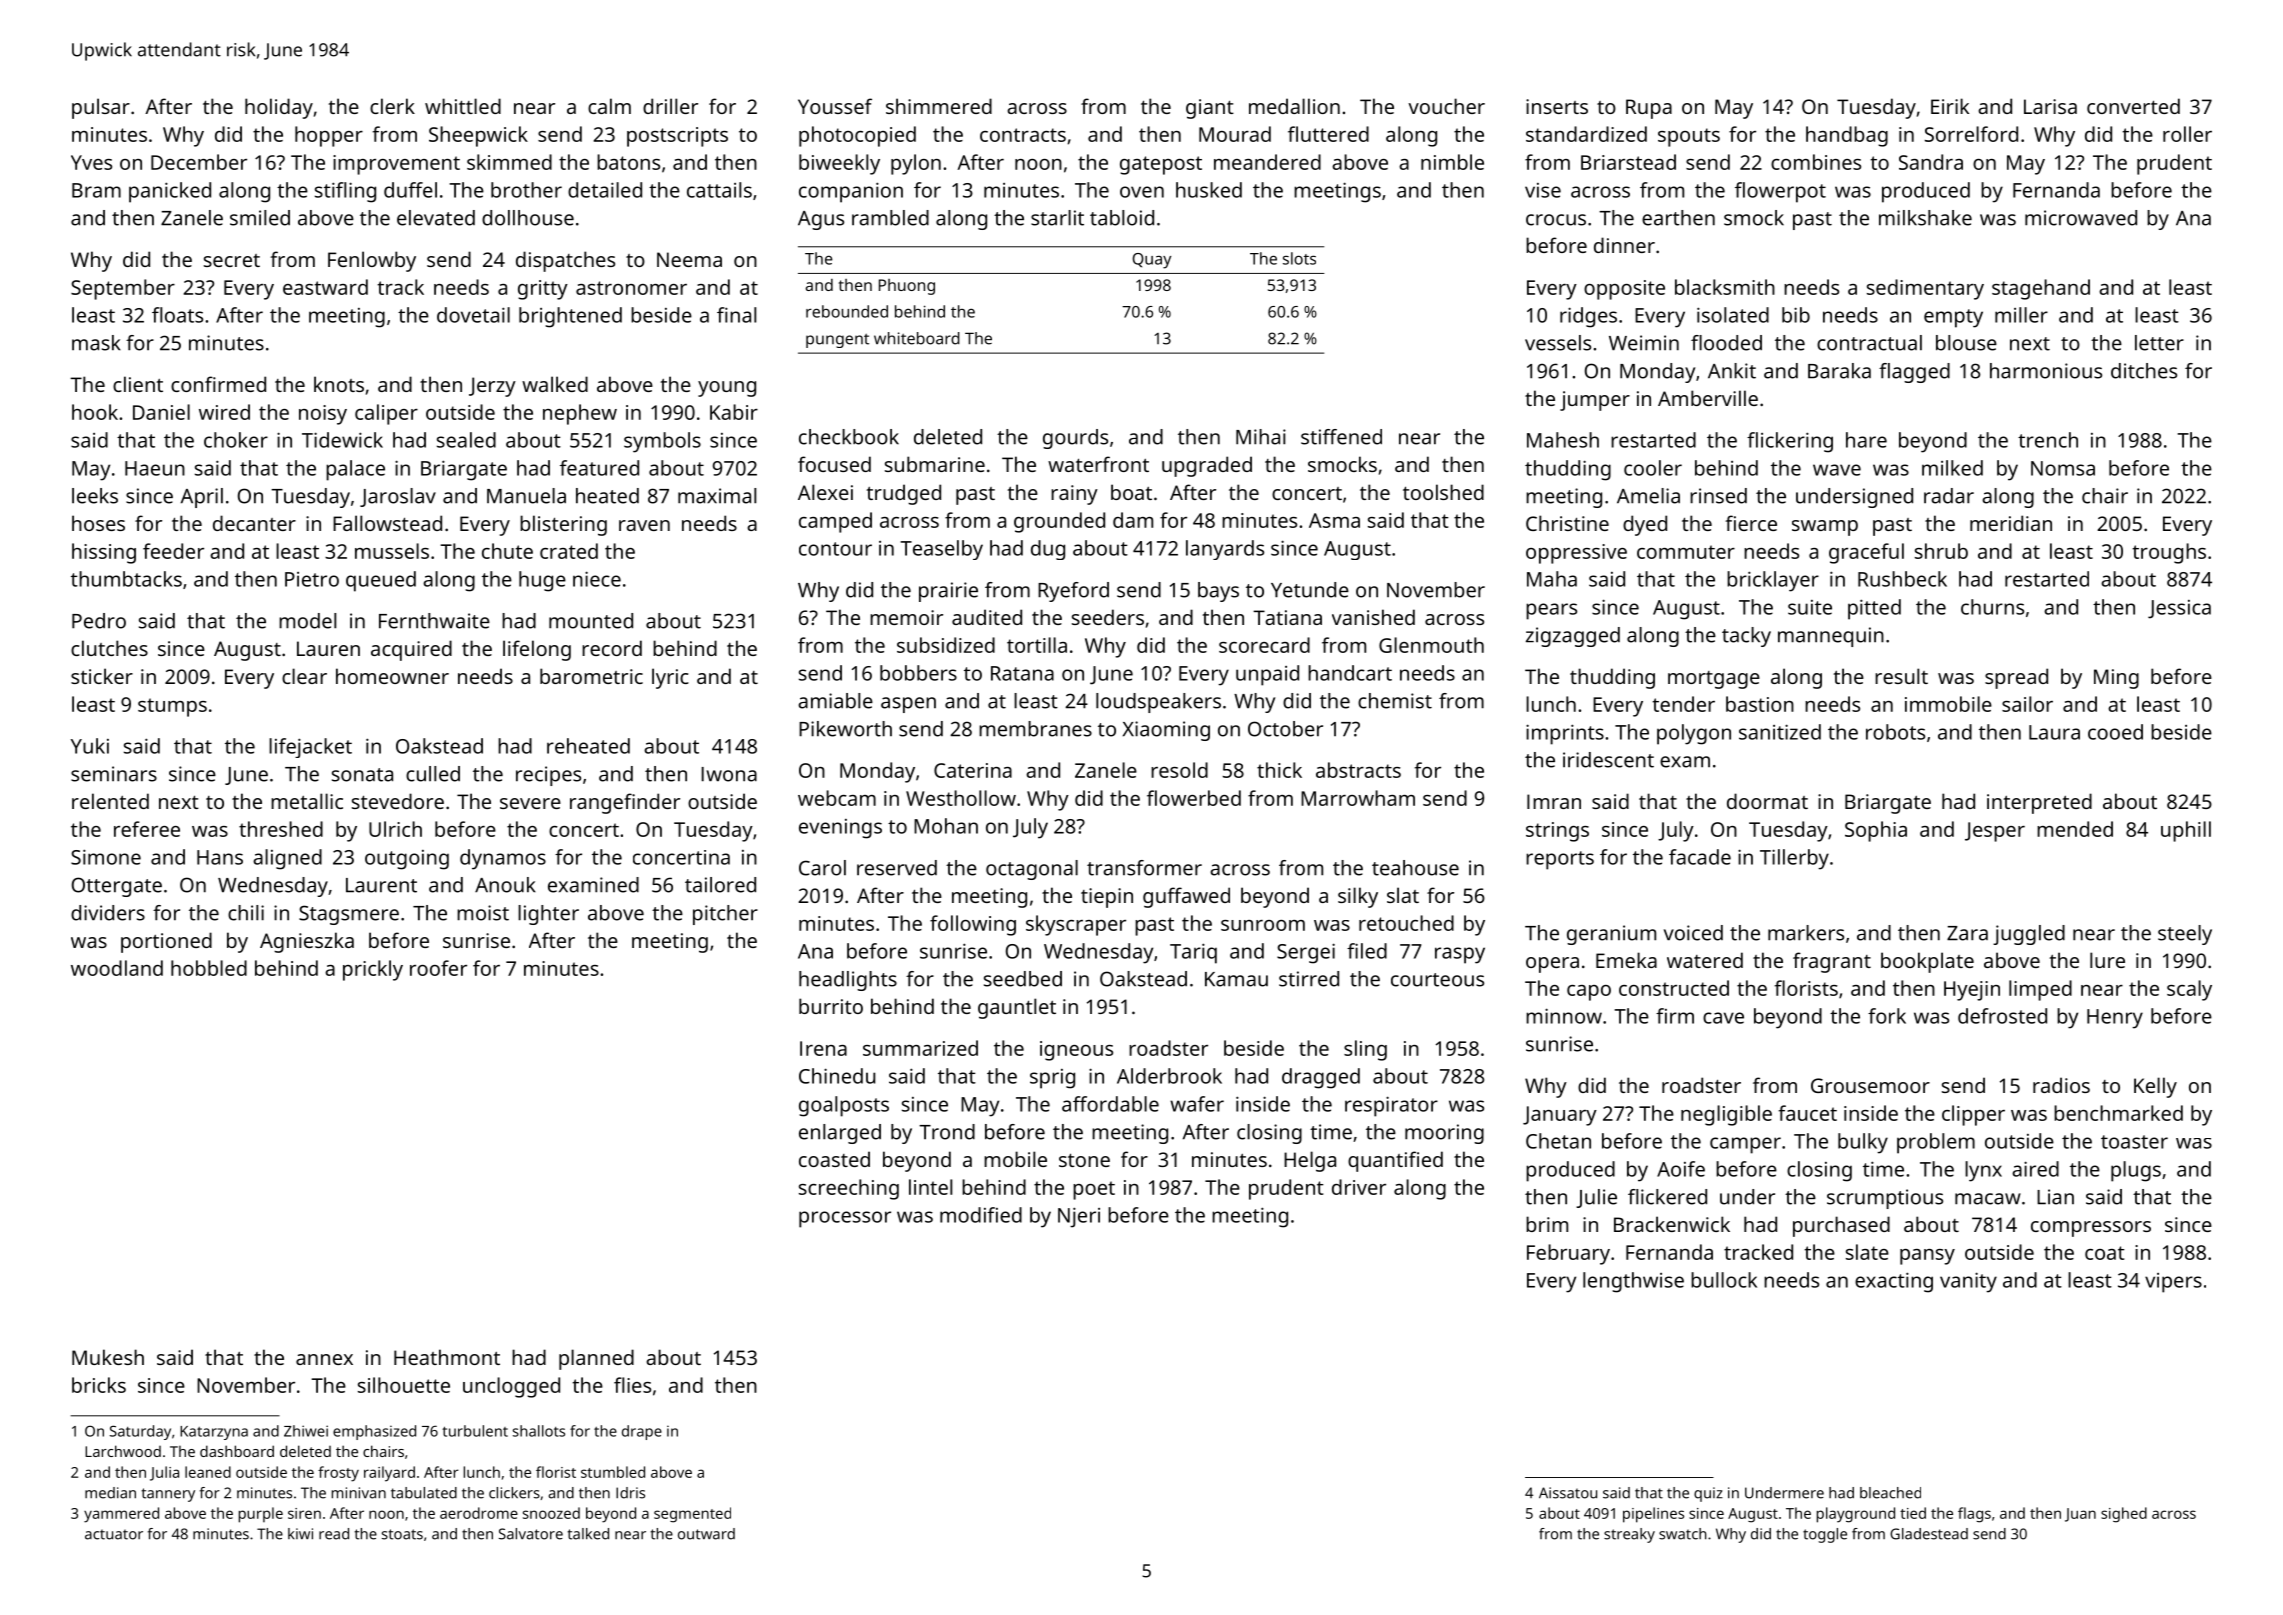 The image size is (2283, 1615). Describe the element at coordinates (96, 343) in the screenshot. I see `mask` at that location.
